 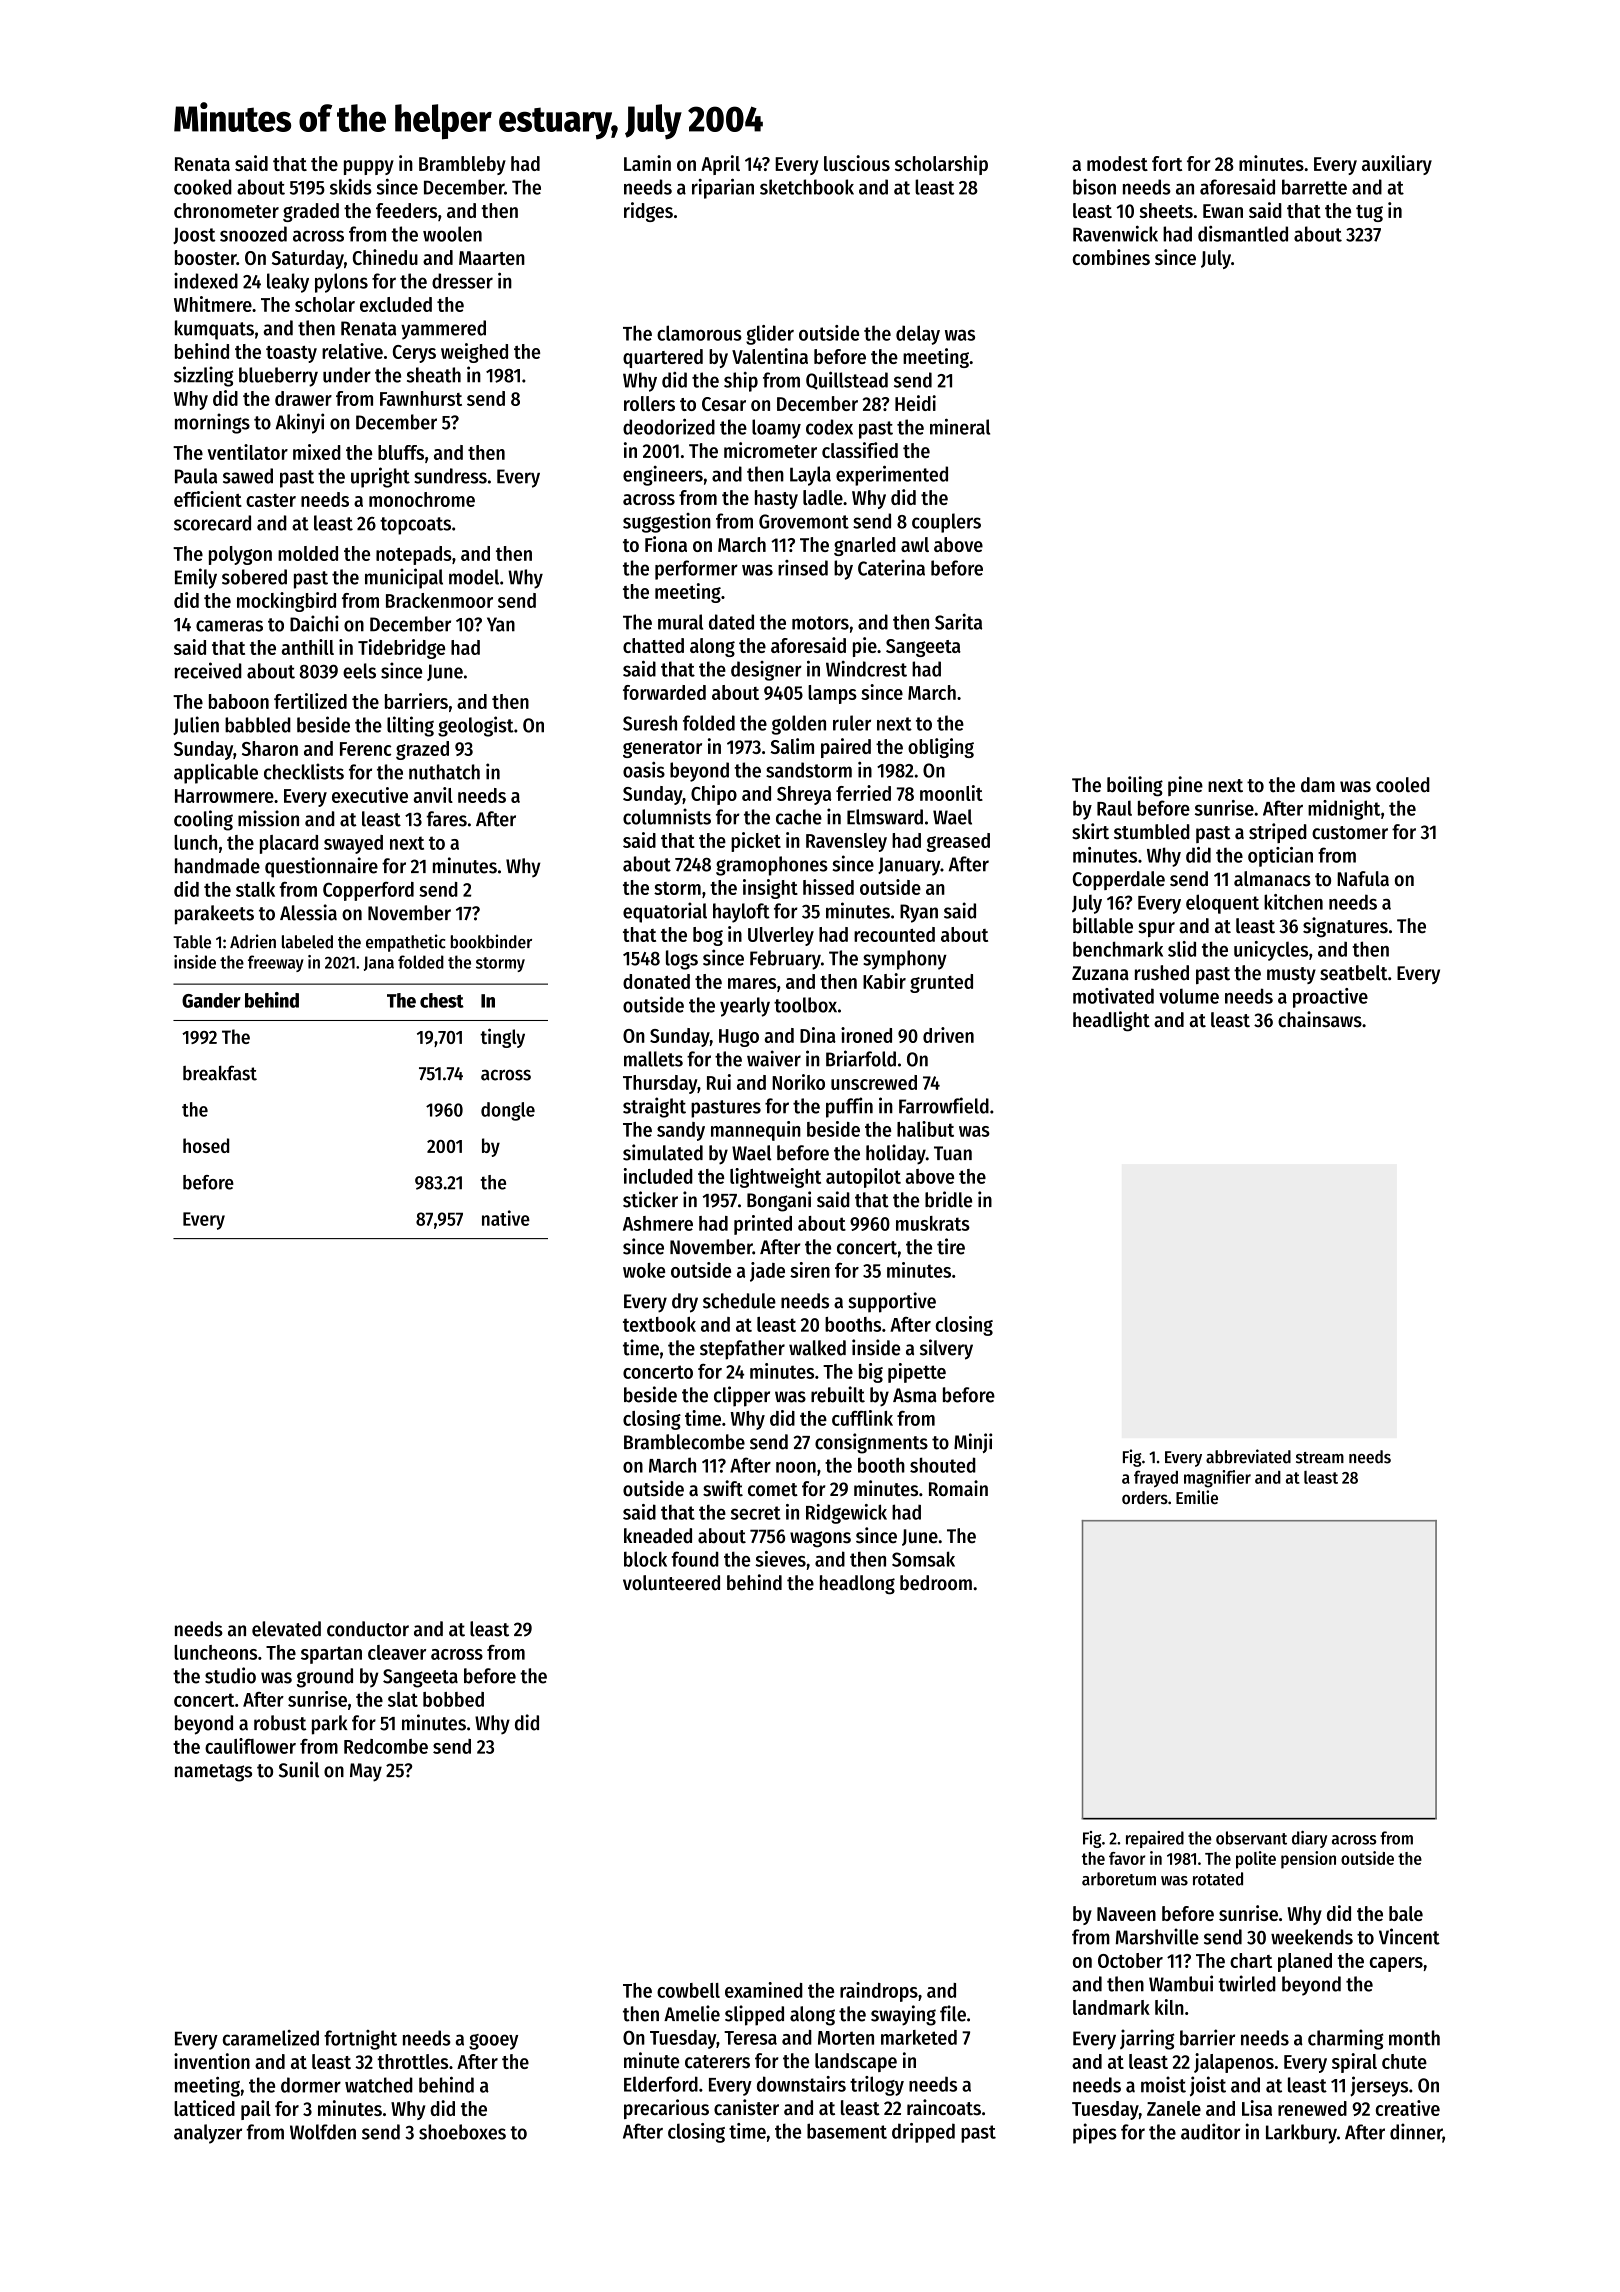 What do you see at coordinates (936, 1583) in the document?
I see `bedroom` at bounding box center [936, 1583].
